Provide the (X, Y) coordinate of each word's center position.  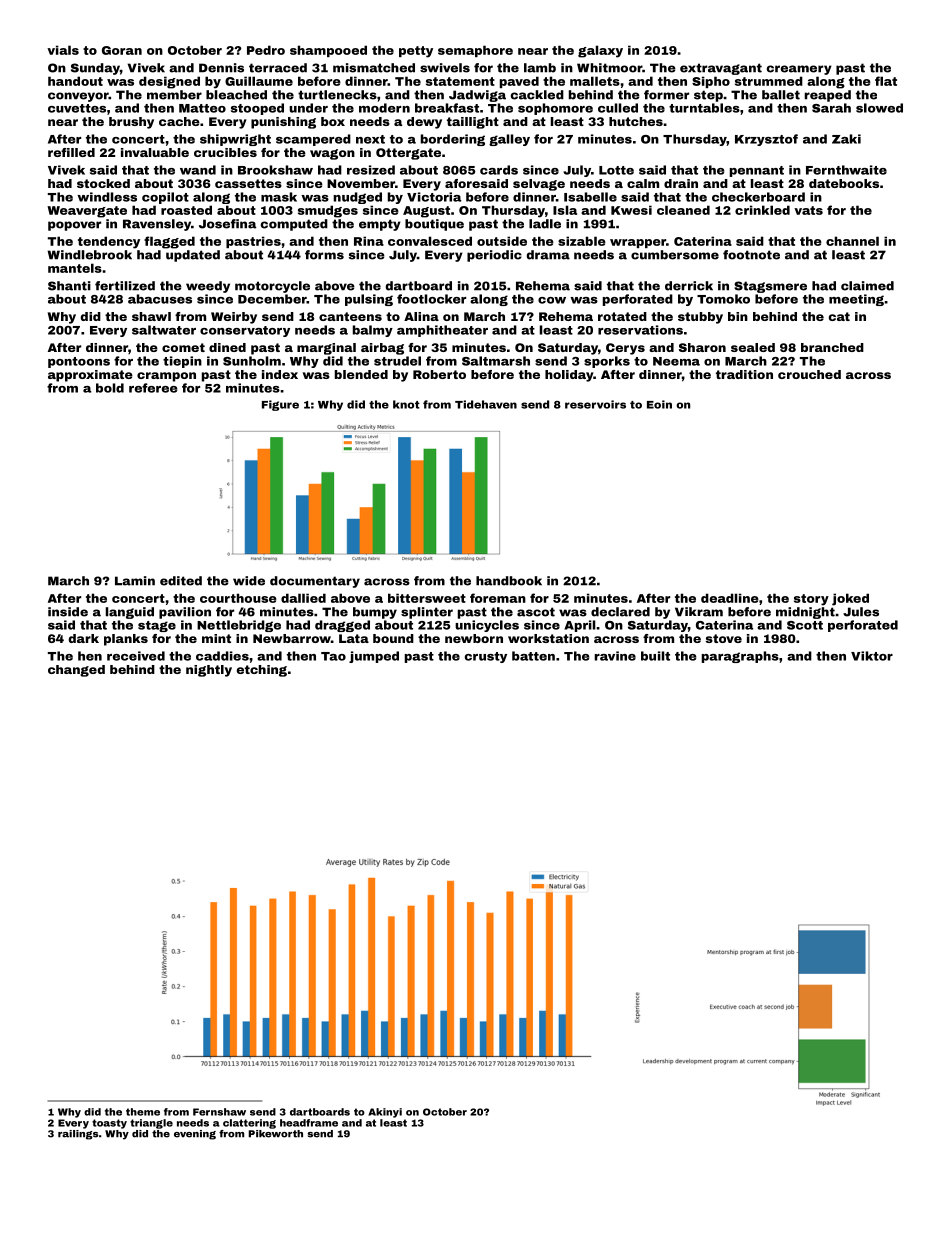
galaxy (600, 51)
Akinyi (385, 1113)
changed (76, 671)
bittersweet (427, 598)
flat (886, 81)
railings (78, 1135)
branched (832, 347)
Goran (122, 50)
